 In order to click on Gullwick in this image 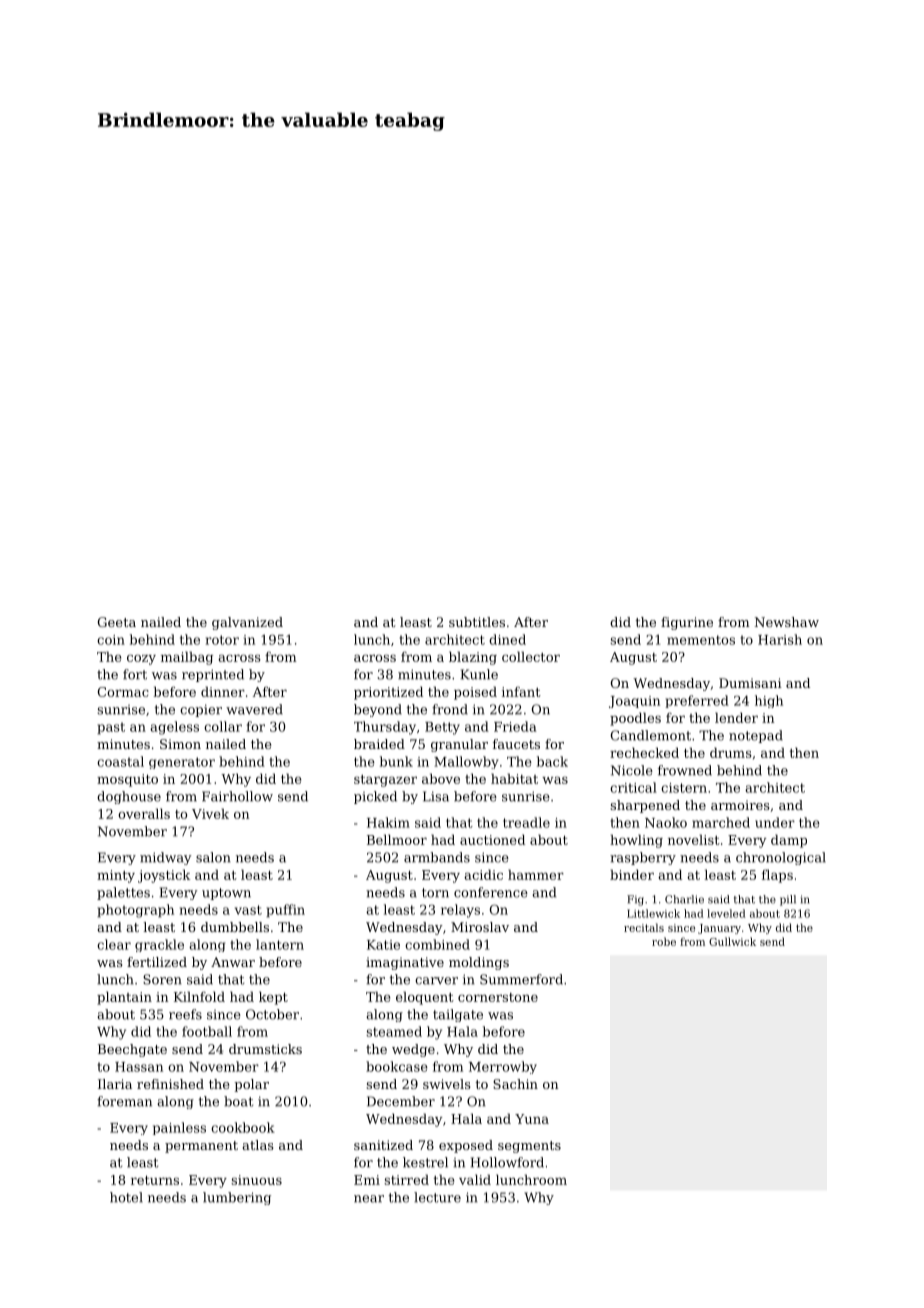, I will do `click(732, 941)`.
